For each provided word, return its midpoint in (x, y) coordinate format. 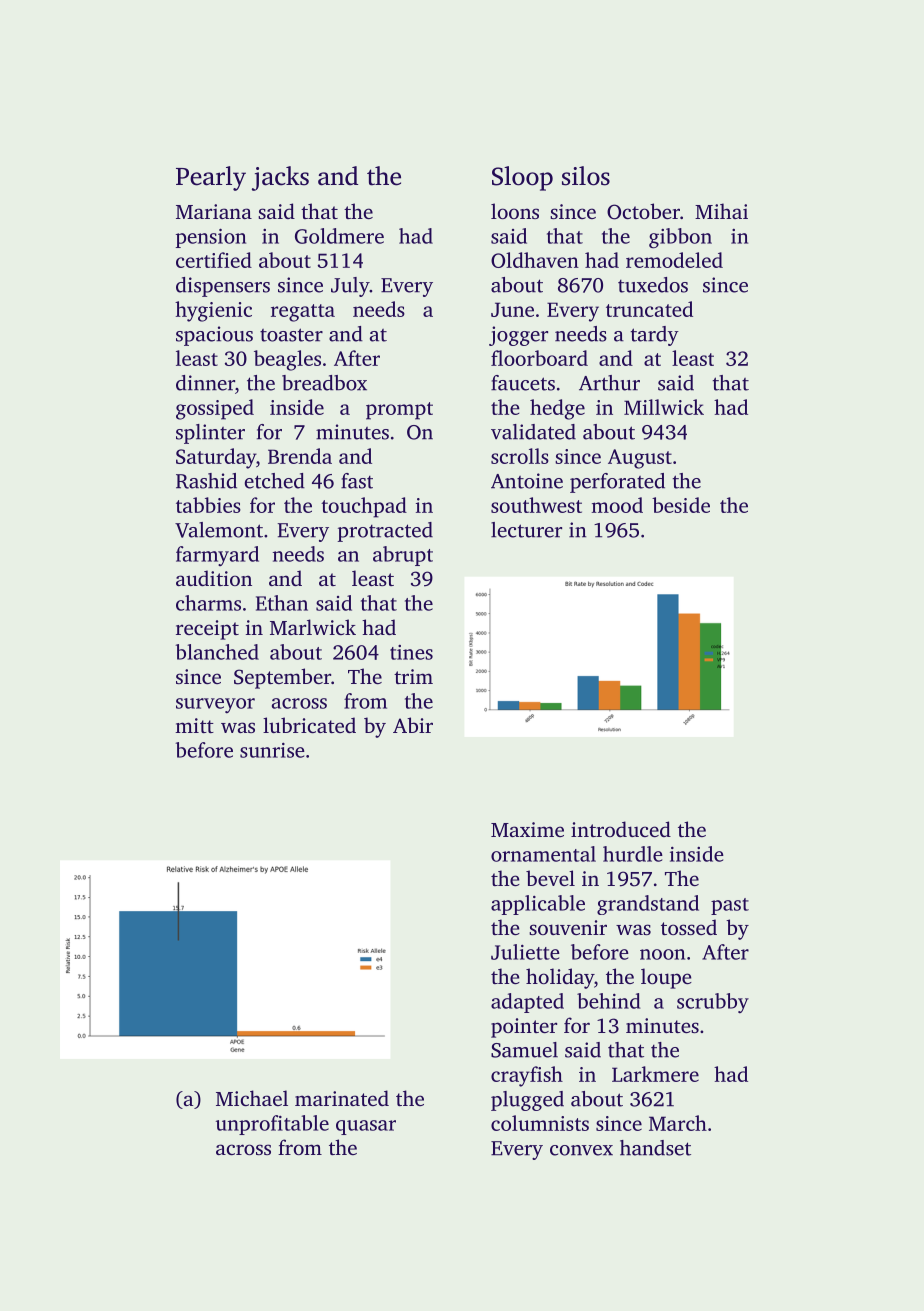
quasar (366, 1127)
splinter (210, 434)
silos (586, 176)
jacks (280, 178)
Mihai (721, 211)
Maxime (527, 829)
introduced (621, 829)
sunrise (272, 750)
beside (681, 505)
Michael (252, 1098)
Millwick (664, 407)
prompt (399, 411)
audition (214, 578)
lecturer (526, 530)
